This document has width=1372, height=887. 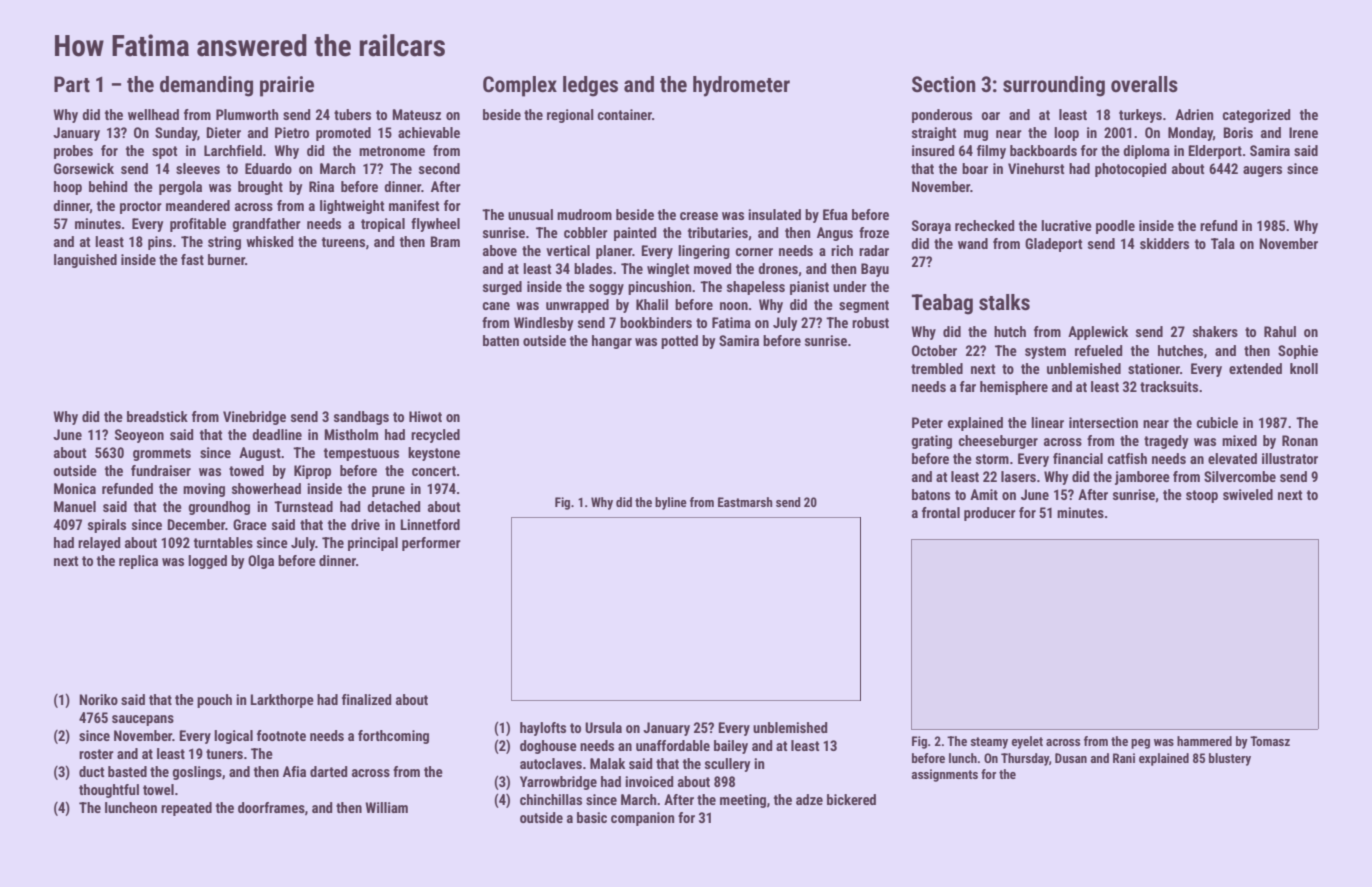 What do you see at coordinates (1303, 132) in the document?
I see `Irene` at bounding box center [1303, 132].
